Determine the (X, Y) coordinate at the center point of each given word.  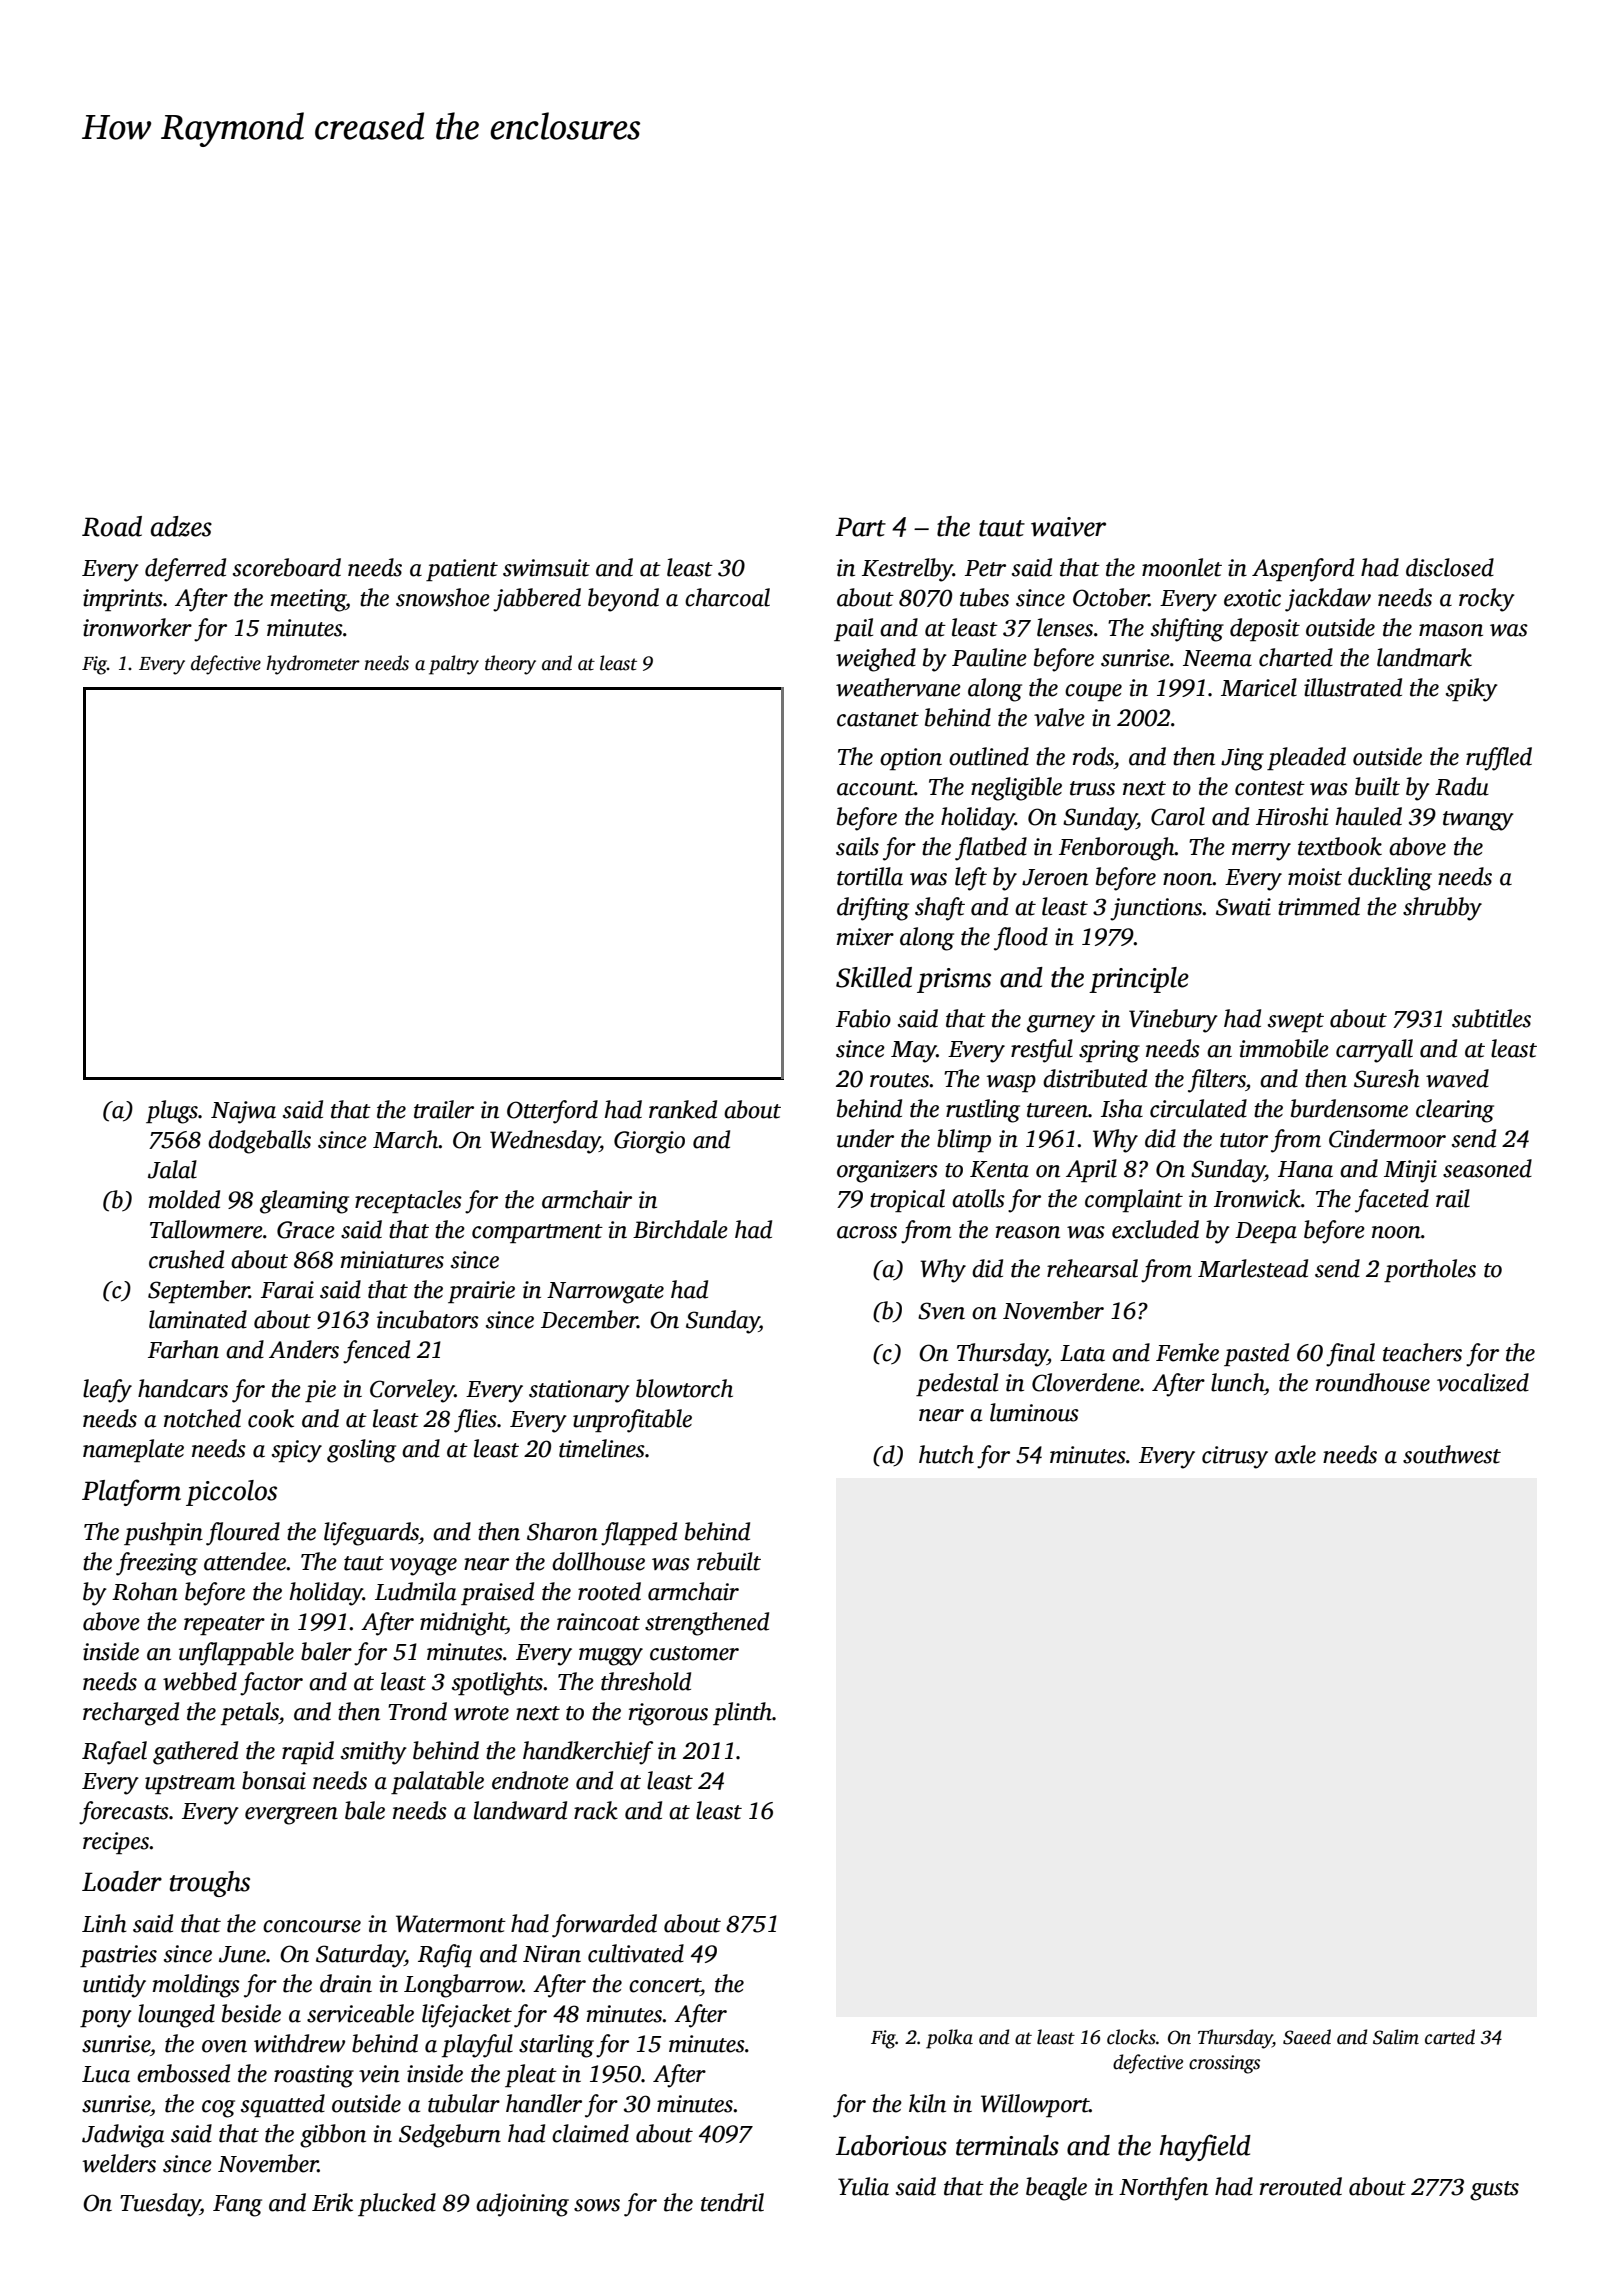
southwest (1452, 1454)
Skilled (874, 977)
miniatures (392, 1260)
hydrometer (313, 665)
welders (119, 2163)
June (242, 1954)
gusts (1494, 2191)
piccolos (231, 1493)
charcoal (727, 597)
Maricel (1259, 687)
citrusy (1235, 1457)
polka (949, 2039)
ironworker (137, 627)
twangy (1478, 821)
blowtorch (684, 1388)
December (589, 1319)
